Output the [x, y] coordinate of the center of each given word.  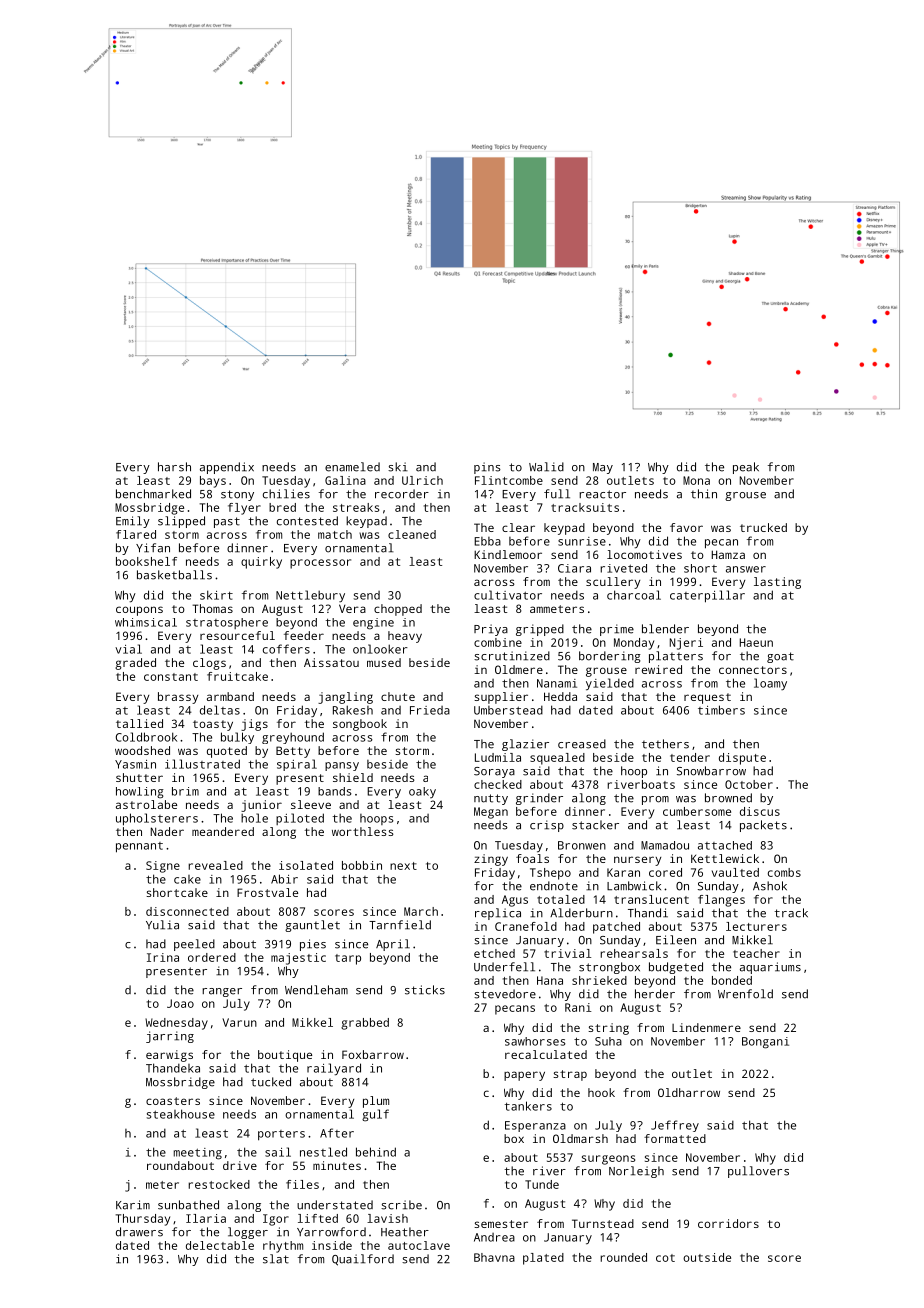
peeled [194, 945]
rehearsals [634, 953]
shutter [139, 777]
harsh [174, 467]
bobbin [362, 865]
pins [487, 468]
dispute [742, 759]
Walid [546, 467]
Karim [133, 1205]
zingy [491, 860]
